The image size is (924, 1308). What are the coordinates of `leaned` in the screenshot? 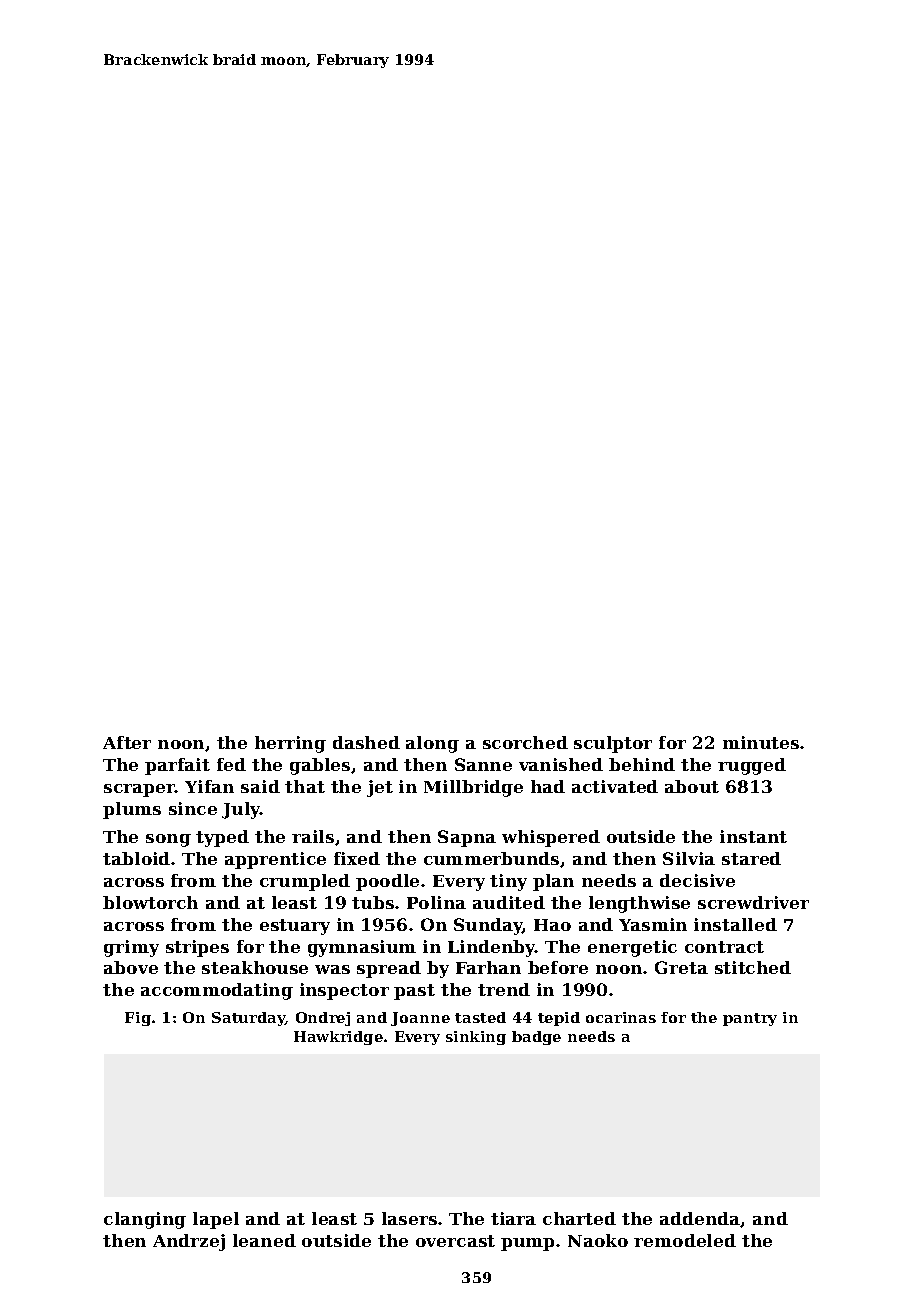 It's located at (264, 1240).
